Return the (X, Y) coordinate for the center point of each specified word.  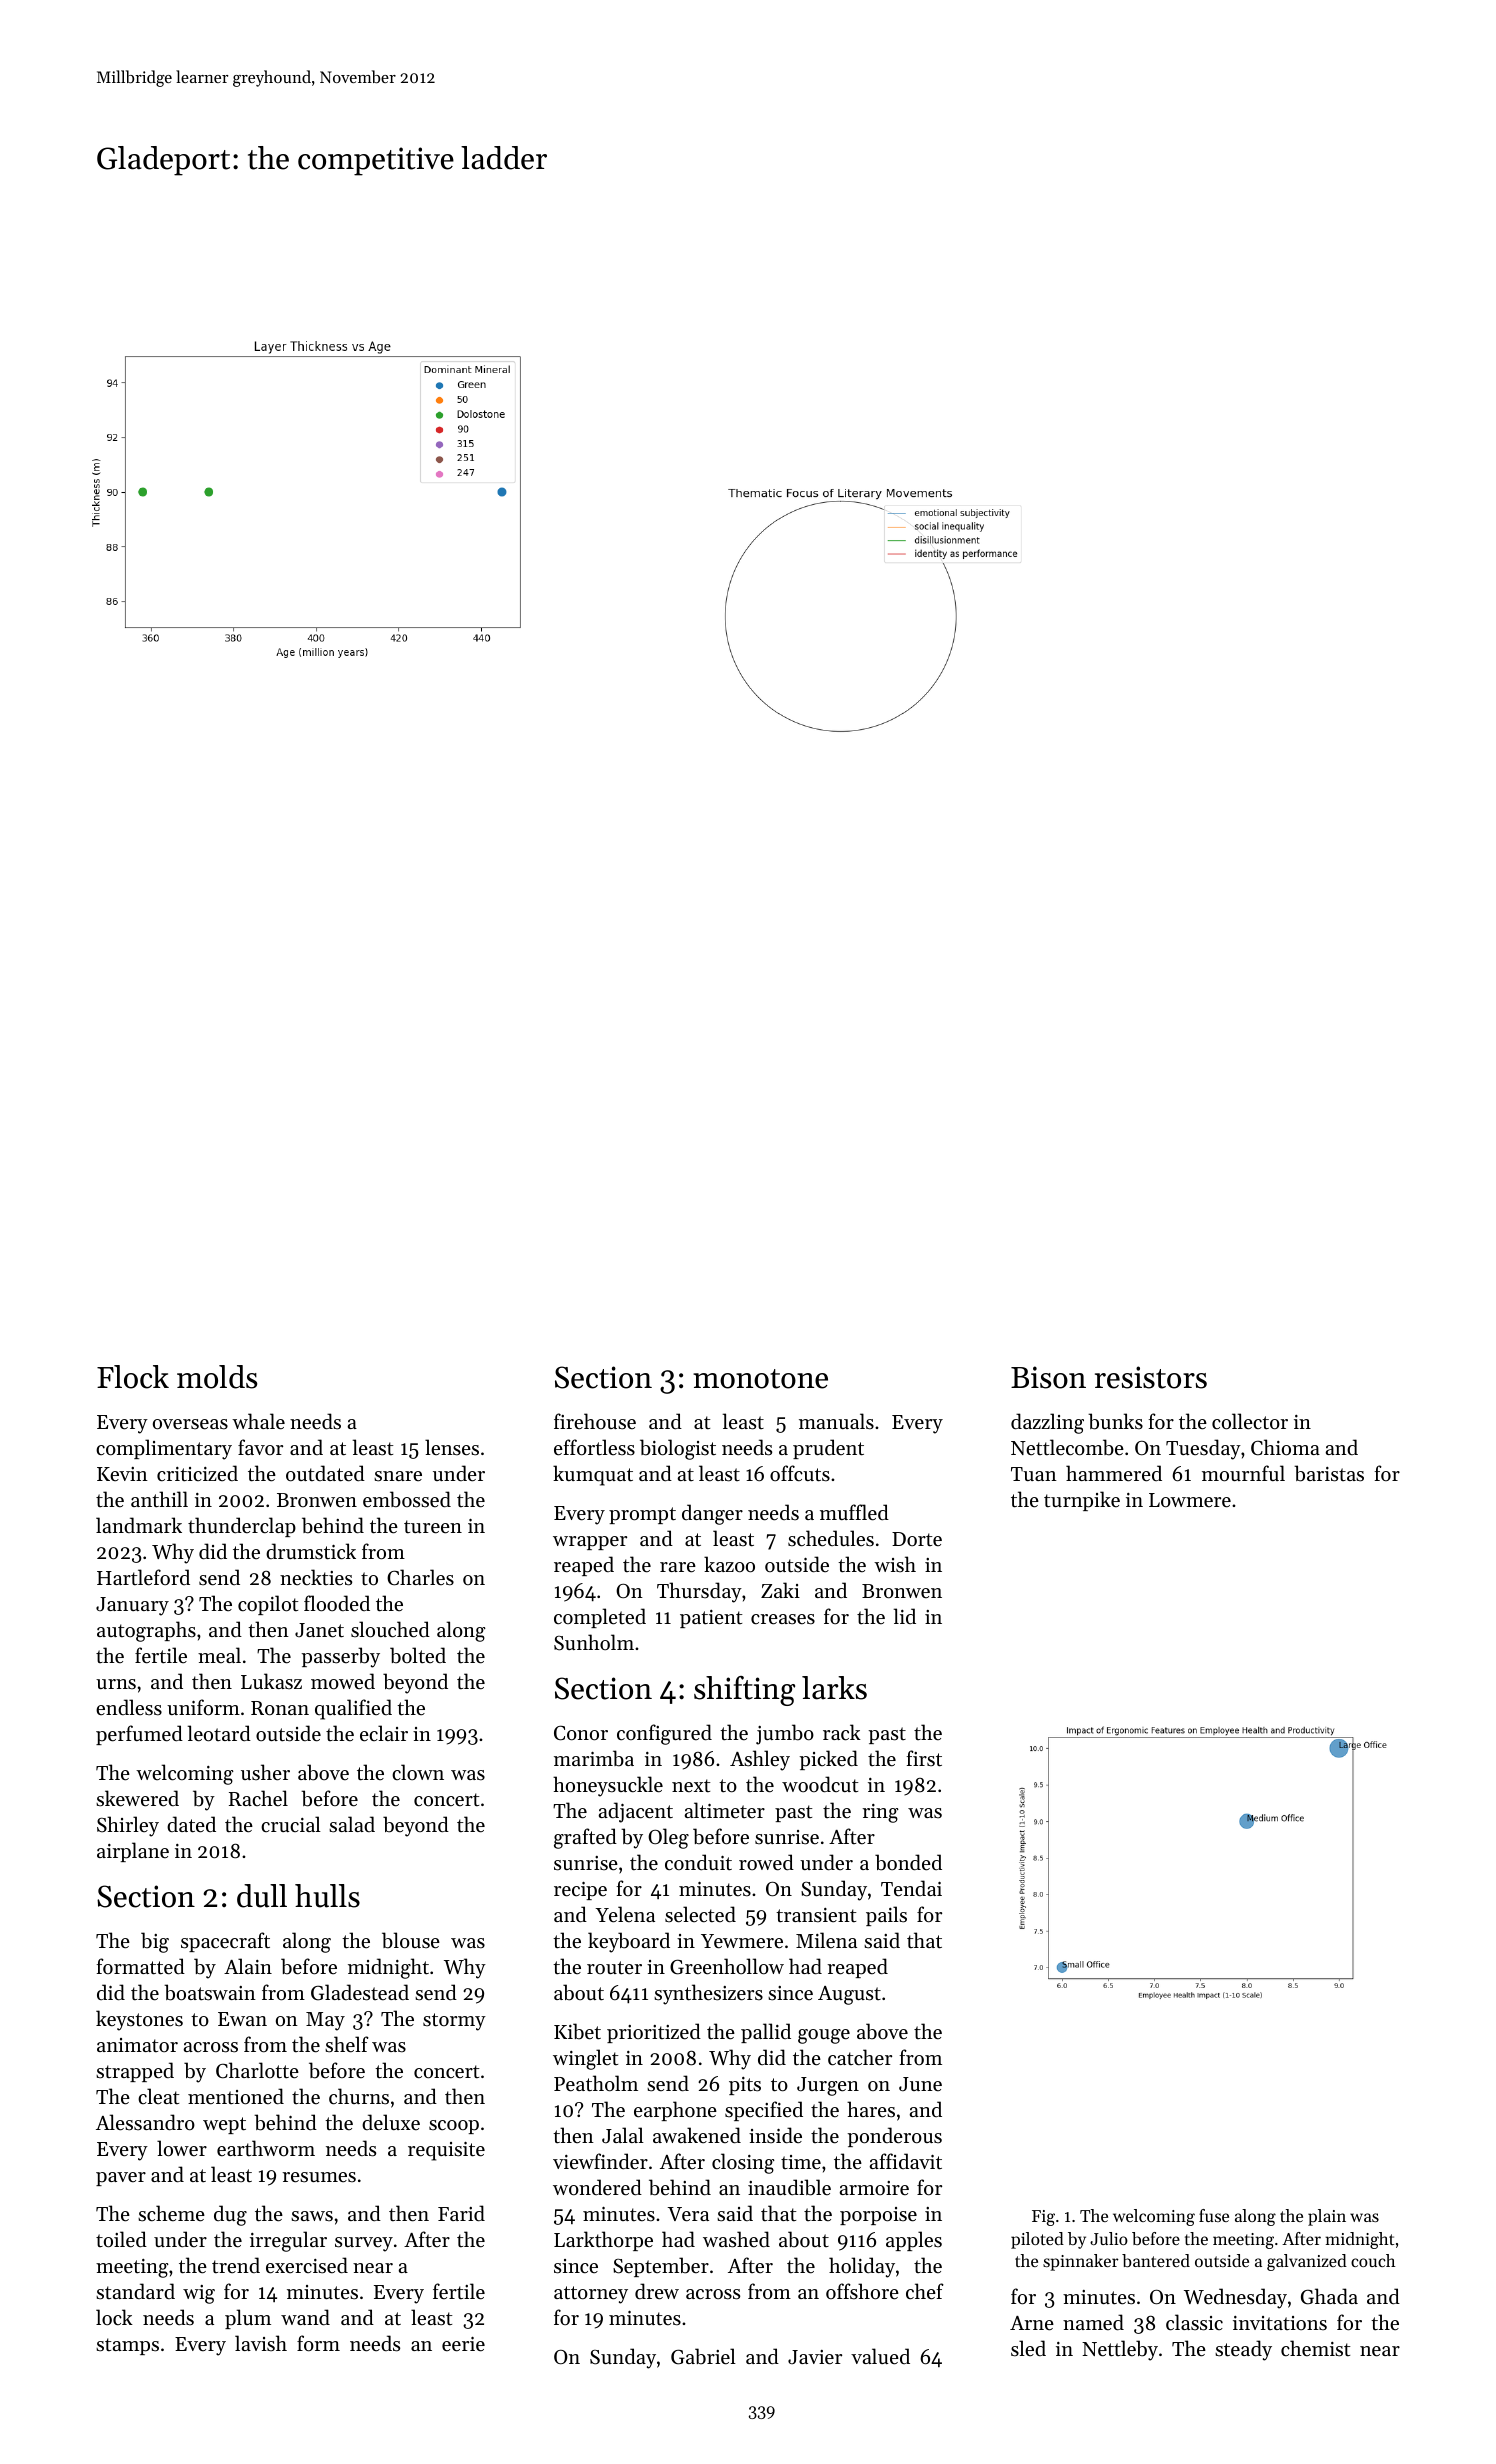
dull (262, 1896)
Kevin (122, 1474)
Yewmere (742, 1941)
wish (895, 1564)
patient (711, 1619)
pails (886, 1916)
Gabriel (703, 2356)
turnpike (1082, 1501)
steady (1243, 2350)
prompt (642, 1515)
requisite (446, 2151)
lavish (261, 2343)
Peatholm (596, 2083)
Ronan (280, 1708)
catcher (860, 2057)
